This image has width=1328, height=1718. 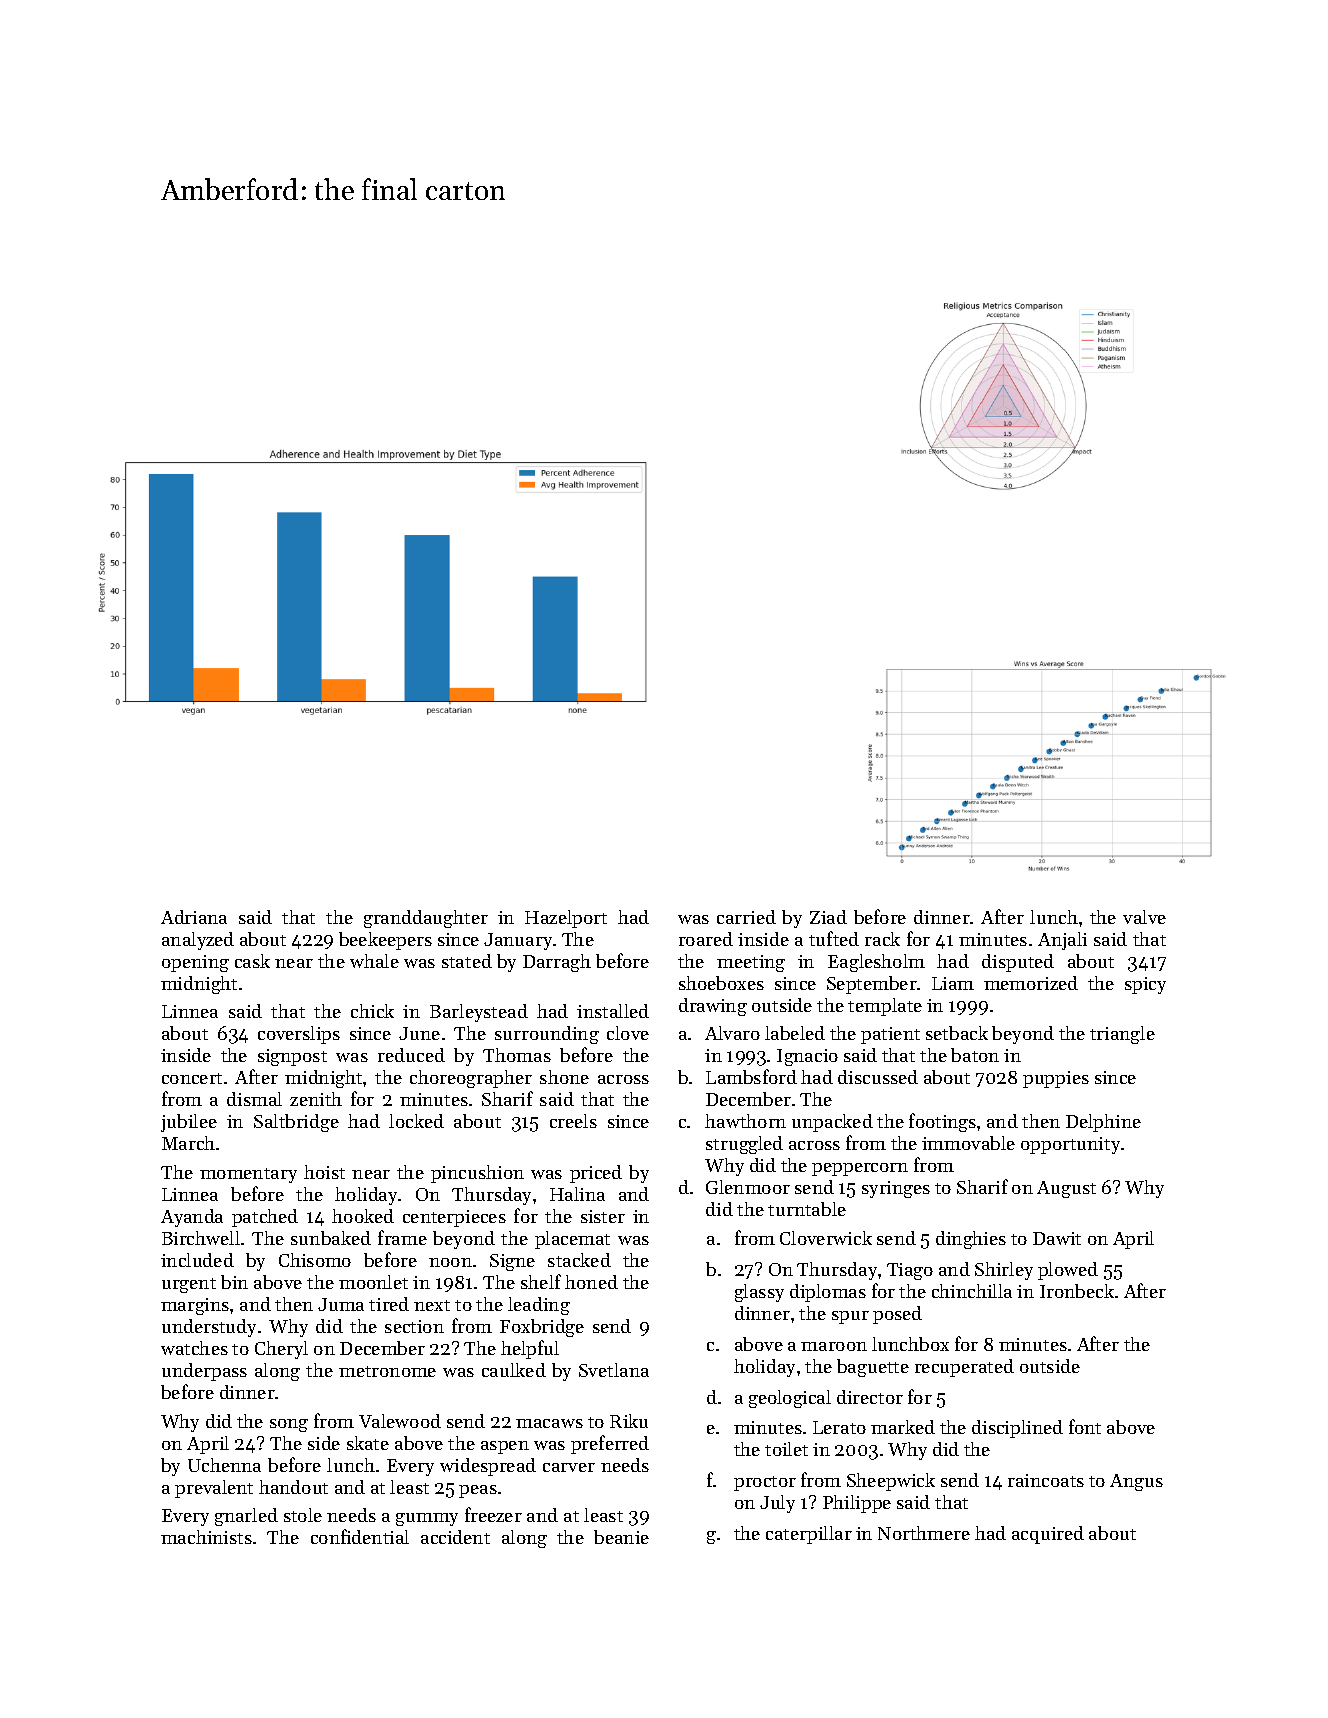 I want to click on analyzed, so click(x=198, y=941).
